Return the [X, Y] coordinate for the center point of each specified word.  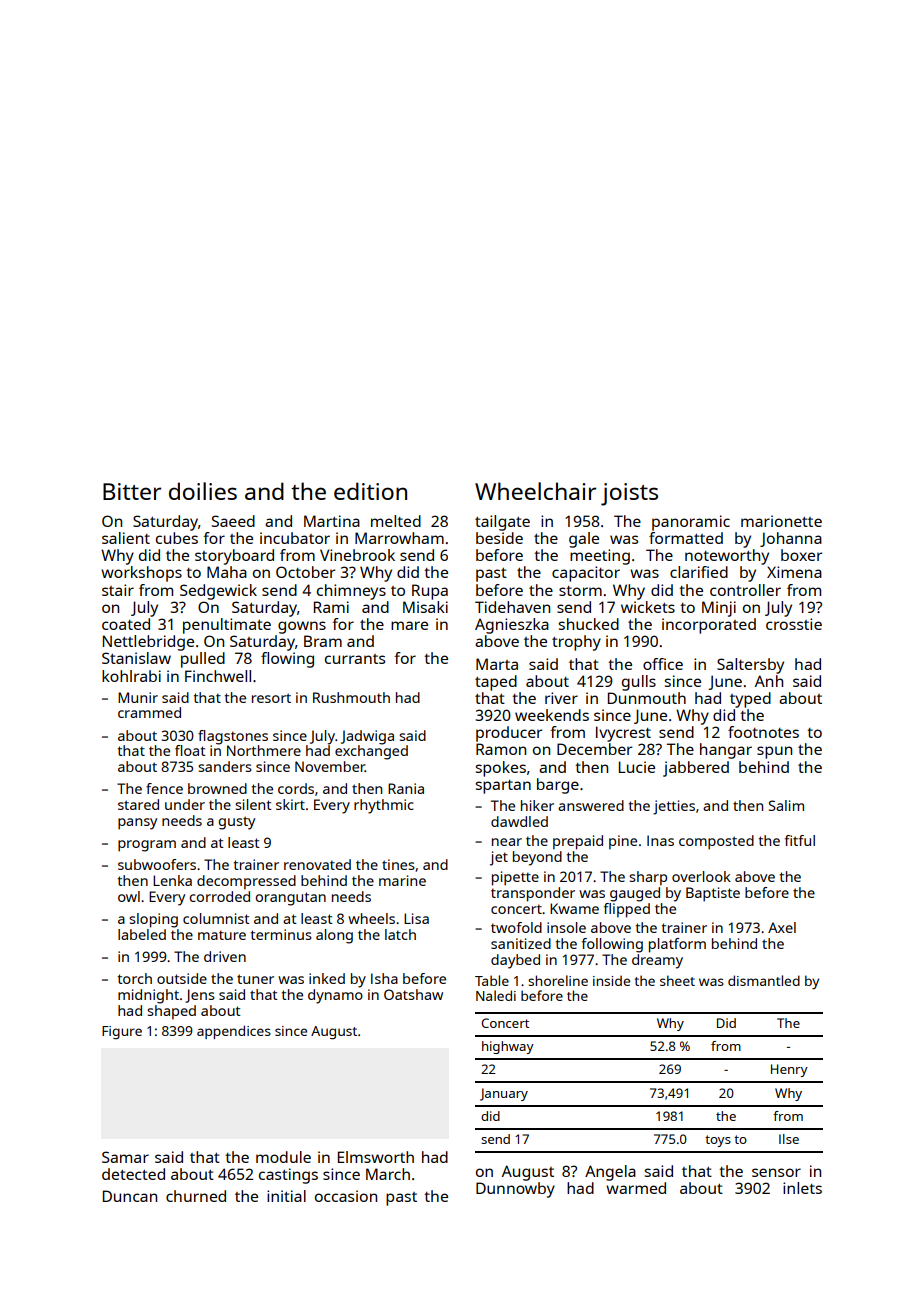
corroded [219, 896]
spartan [503, 787]
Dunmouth [647, 698]
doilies [203, 491]
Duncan [130, 1196]
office [663, 664]
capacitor [586, 574]
